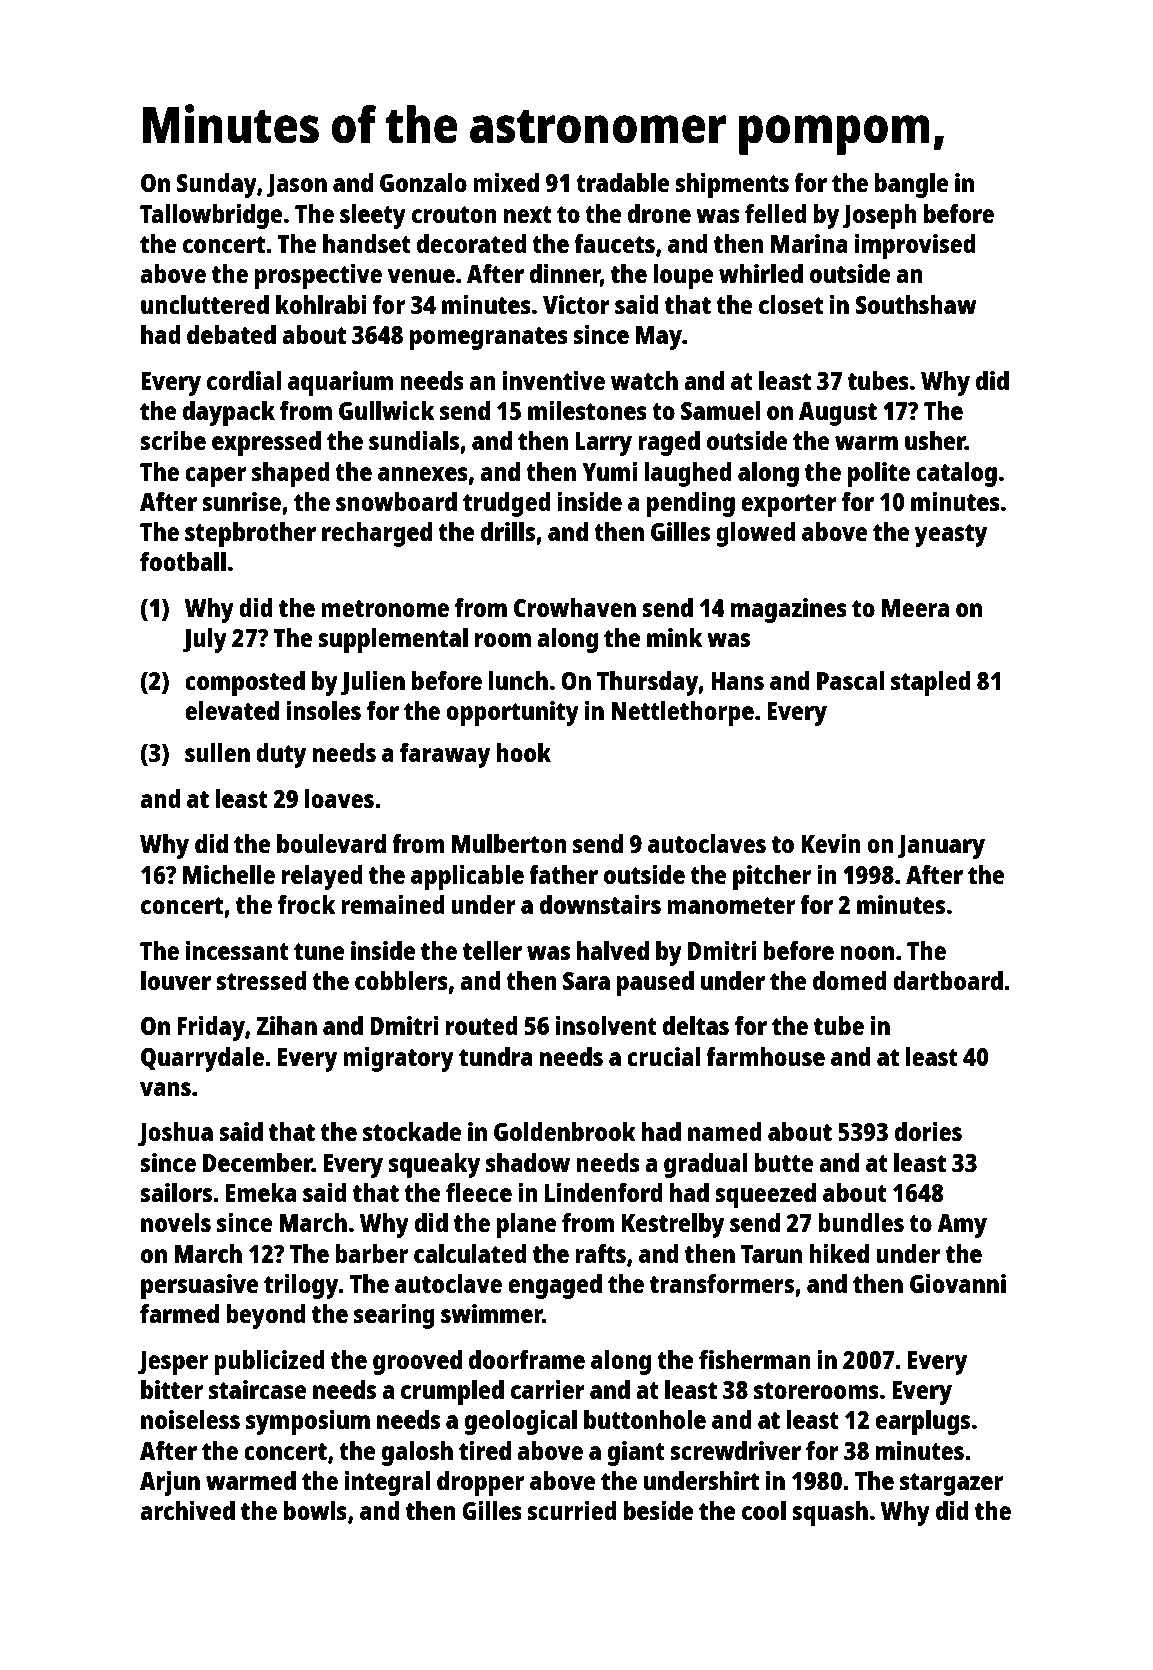  Describe the element at coordinates (492, 950) in the screenshot. I see `teller` at that location.
